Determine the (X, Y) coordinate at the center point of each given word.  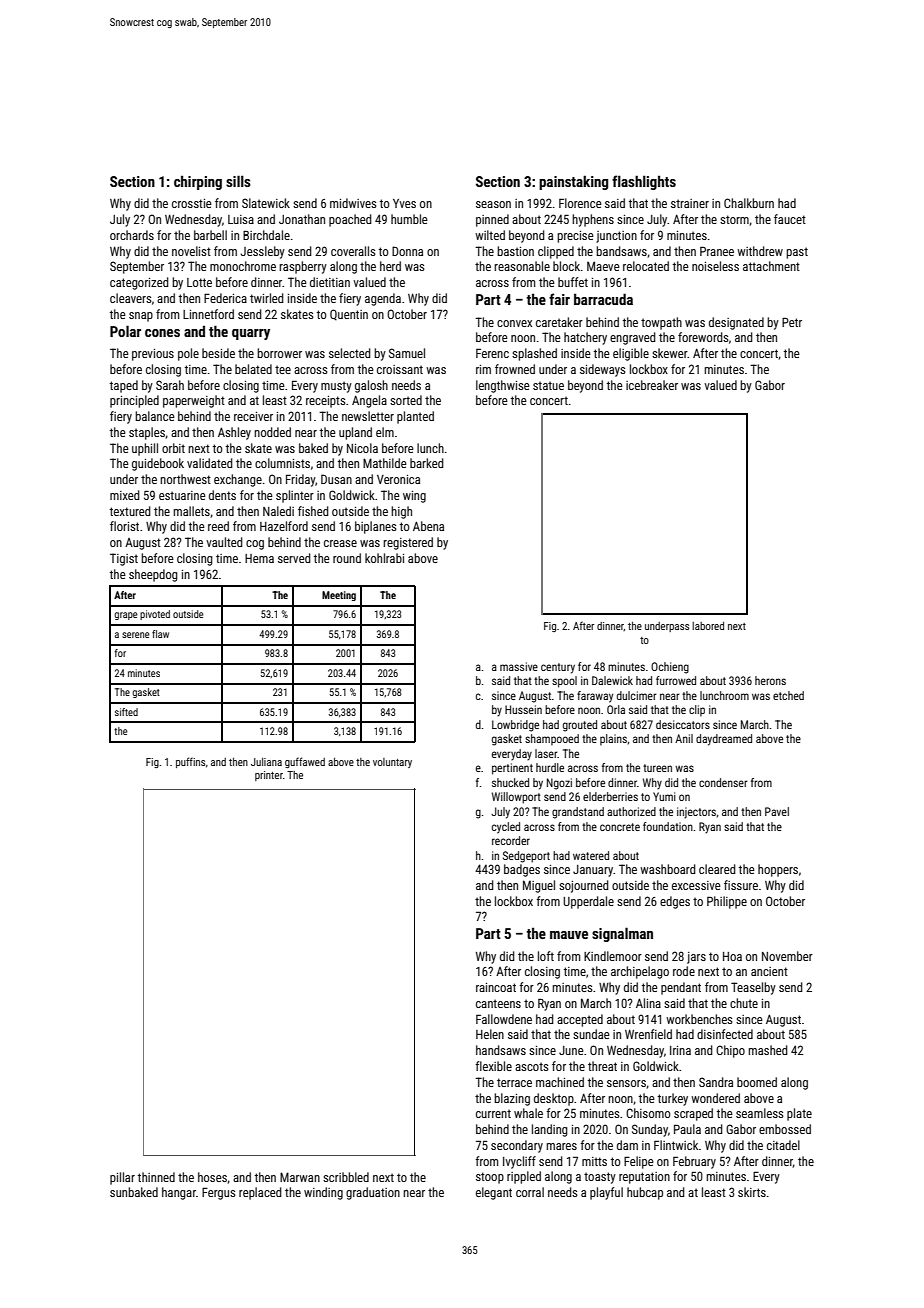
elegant (494, 1193)
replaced (260, 1193)
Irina (680, 1050)
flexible (493, 1066)
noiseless (715, 266)
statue (548, 385)
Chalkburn (749, 203)
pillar (122, 1178)
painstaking (573, 182)
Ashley (234, 433)
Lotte (199, 282)
